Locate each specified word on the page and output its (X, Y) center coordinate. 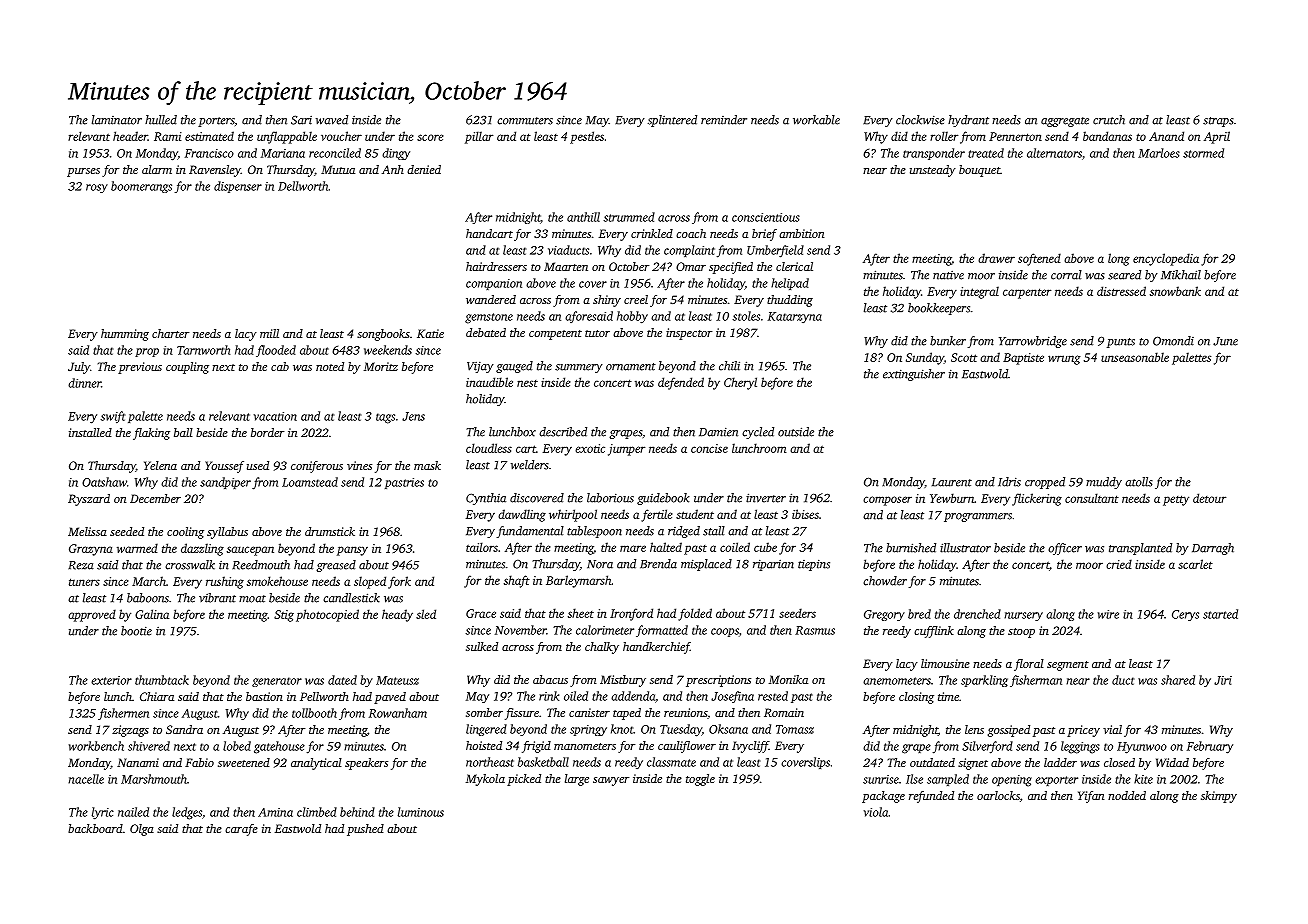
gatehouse (279, 747)
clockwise (920, 120)
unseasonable (1135, 357)
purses (83, 172)
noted (330, 366)
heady (397, 615)
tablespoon (594, 532)
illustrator (965, 548)
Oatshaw (104, 482)
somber (484, 712)
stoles (746, 316)
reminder (724, 120)
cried (1119, 564)
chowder (885, 581)
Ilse (914, 779)
